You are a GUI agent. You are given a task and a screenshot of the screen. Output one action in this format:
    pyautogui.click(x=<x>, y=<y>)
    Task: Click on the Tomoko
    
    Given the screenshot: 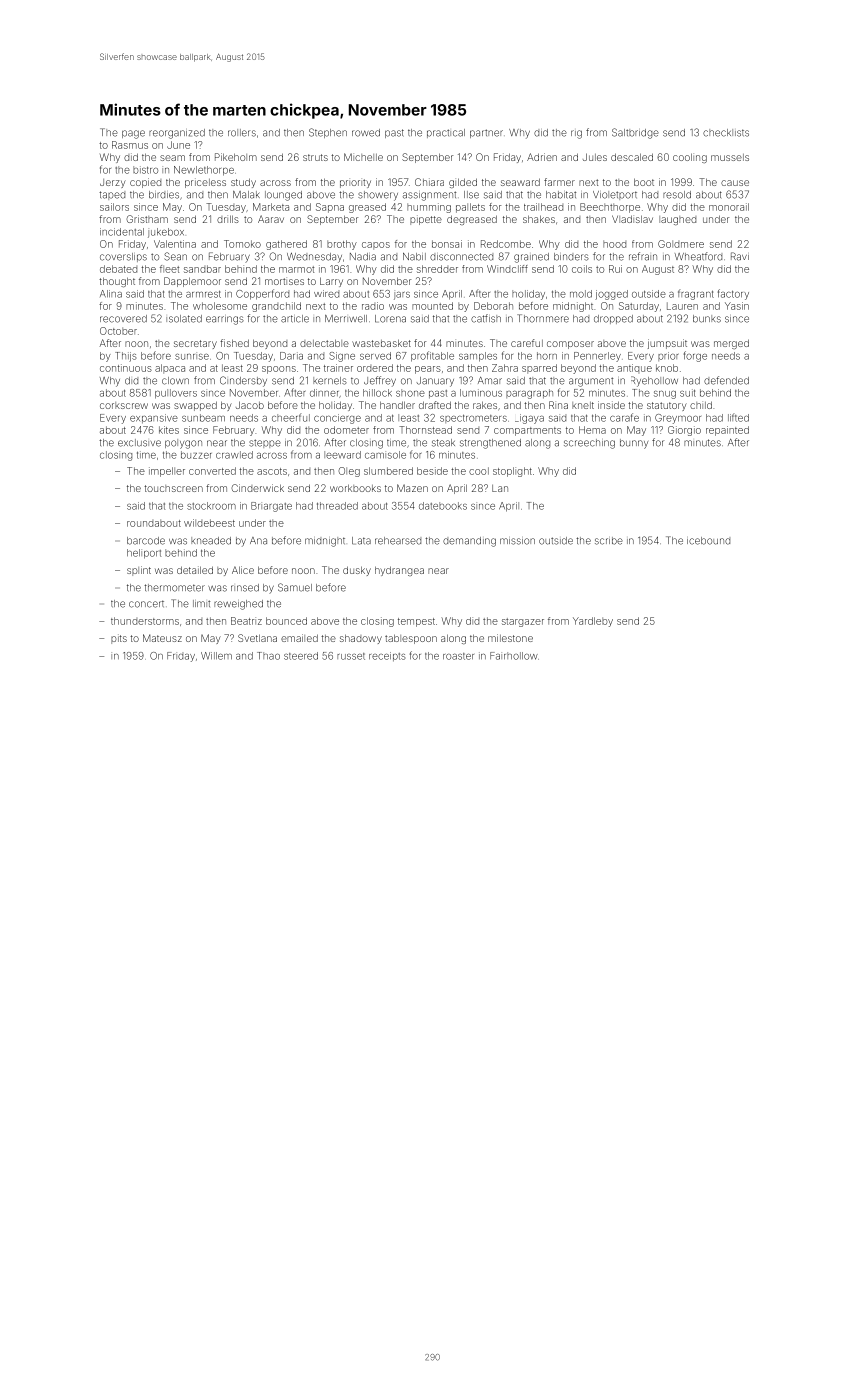 What is the action you would take?
    pyautogui.click(x=242, y=244)
